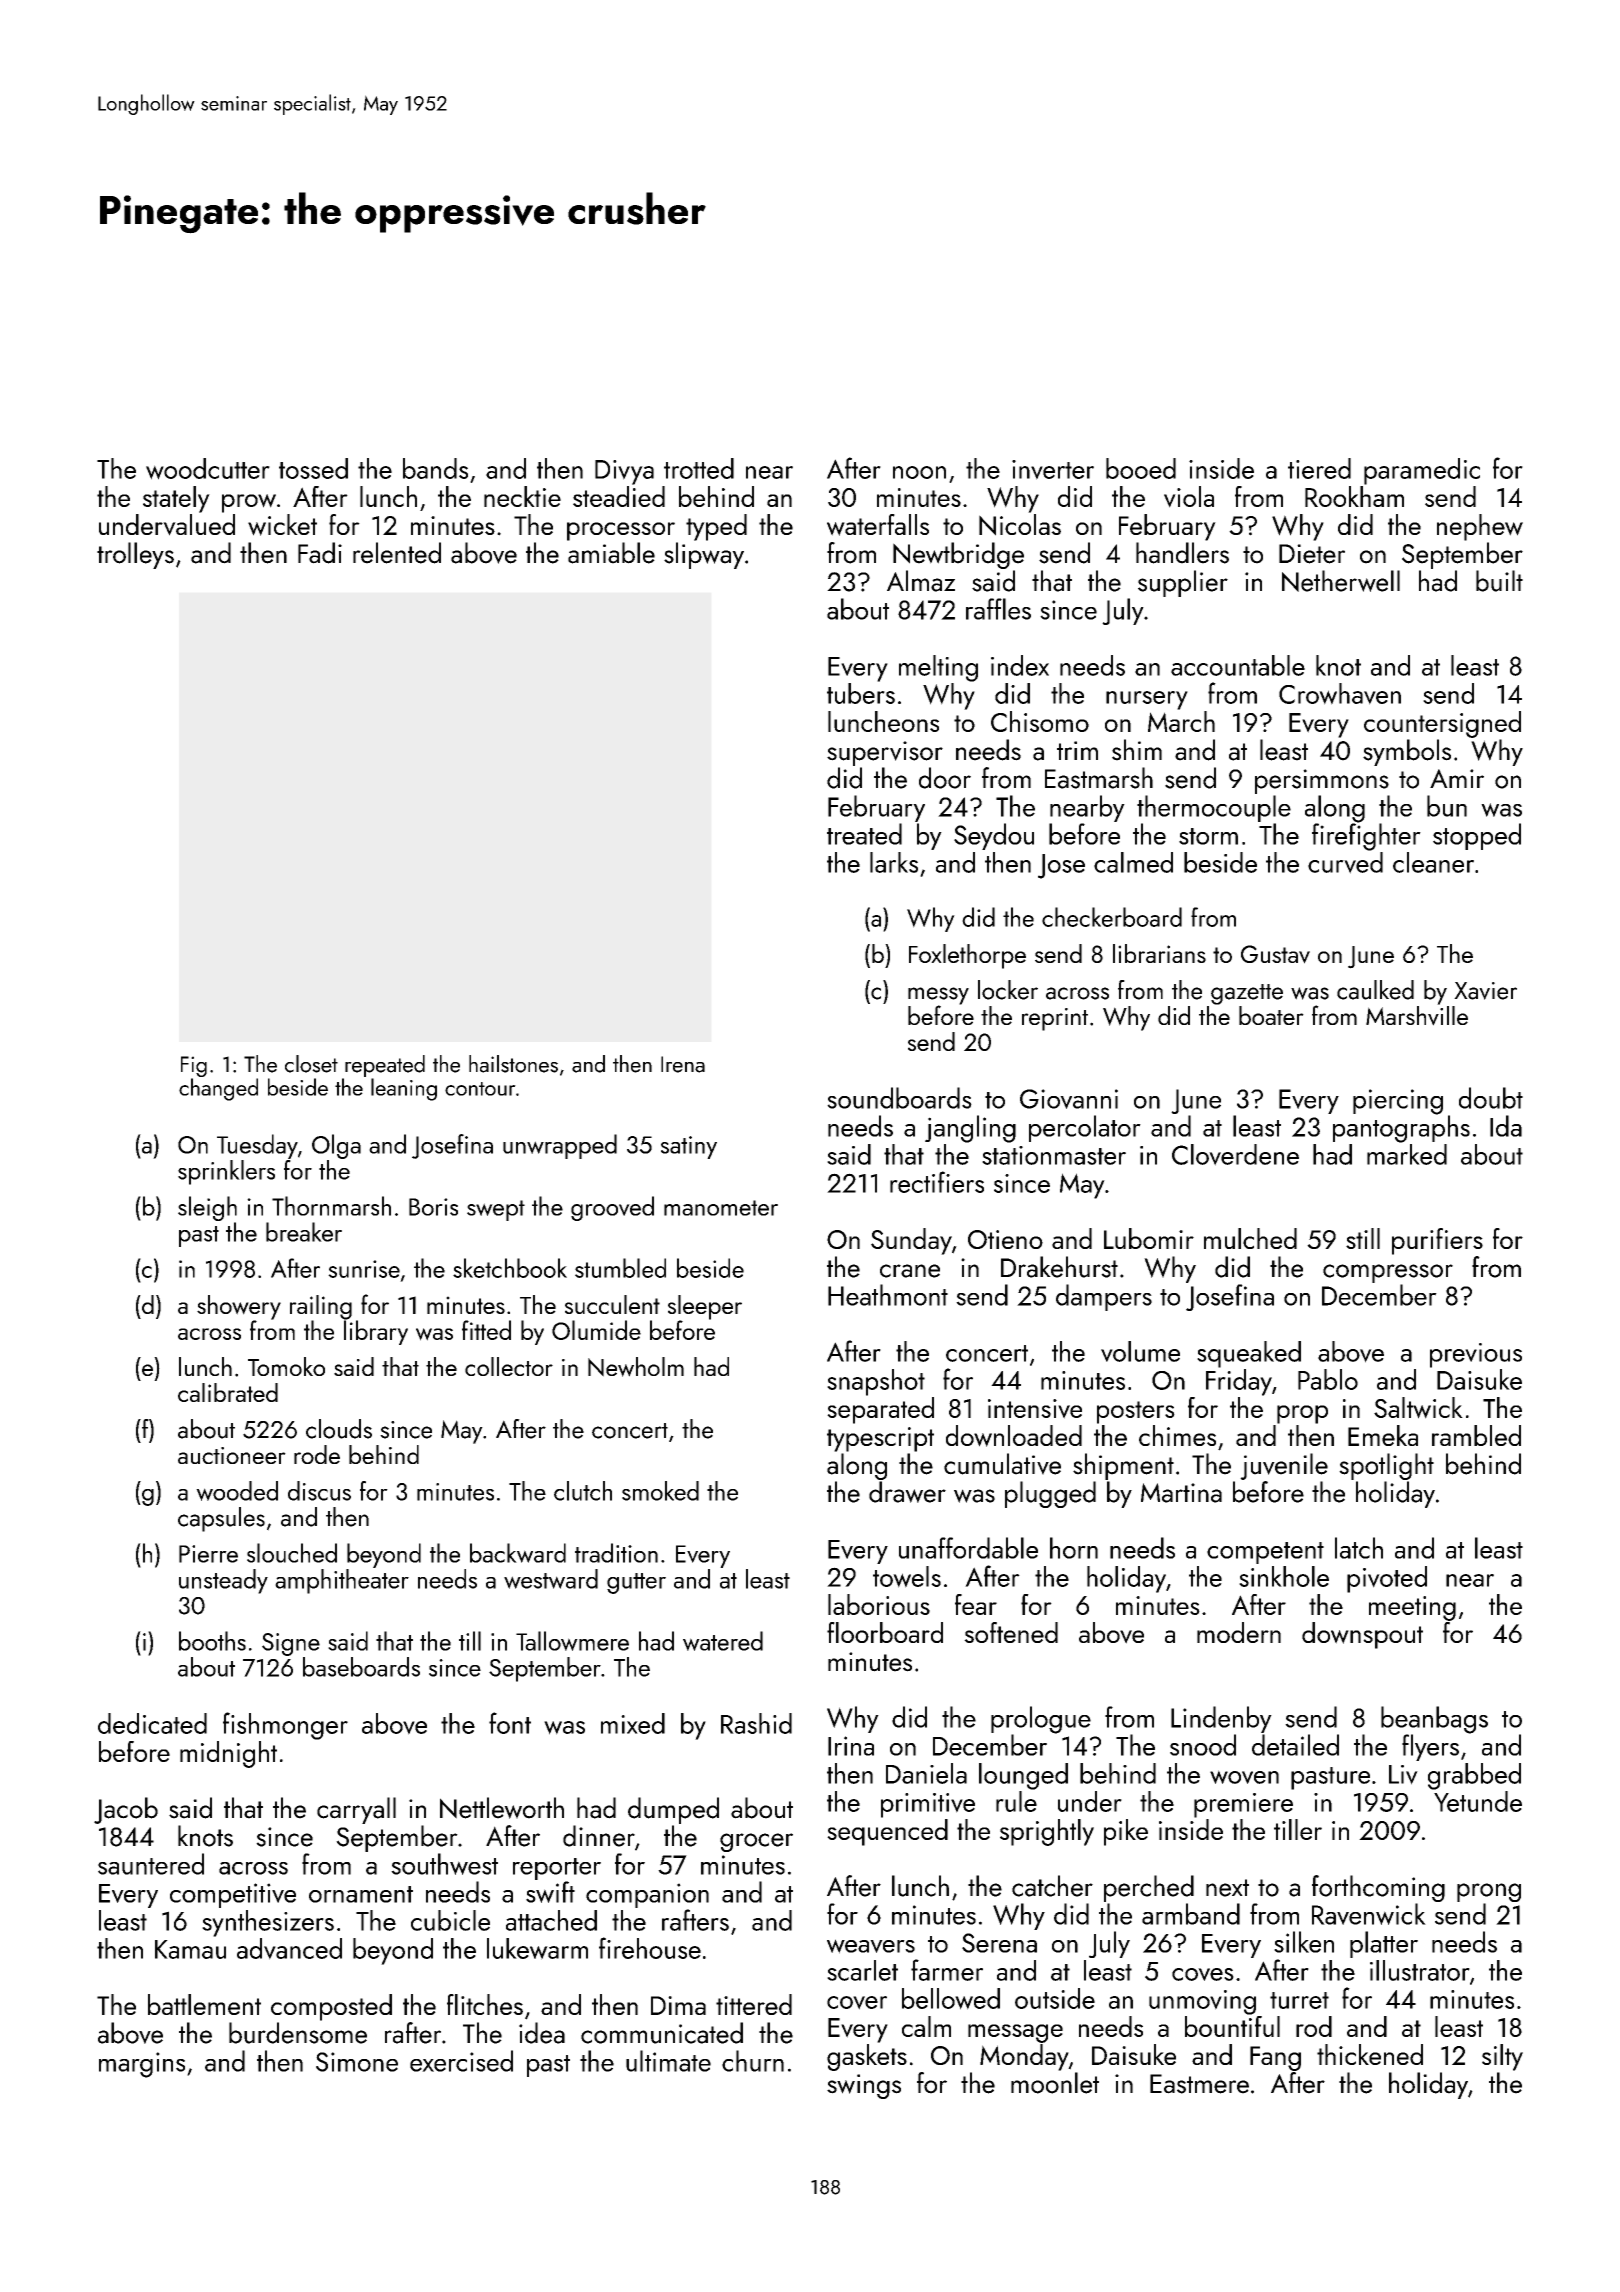 Image resolution: width=1620 pixels, height=2292 pixels. I want to click on sequenced, so click(887, 1832).
